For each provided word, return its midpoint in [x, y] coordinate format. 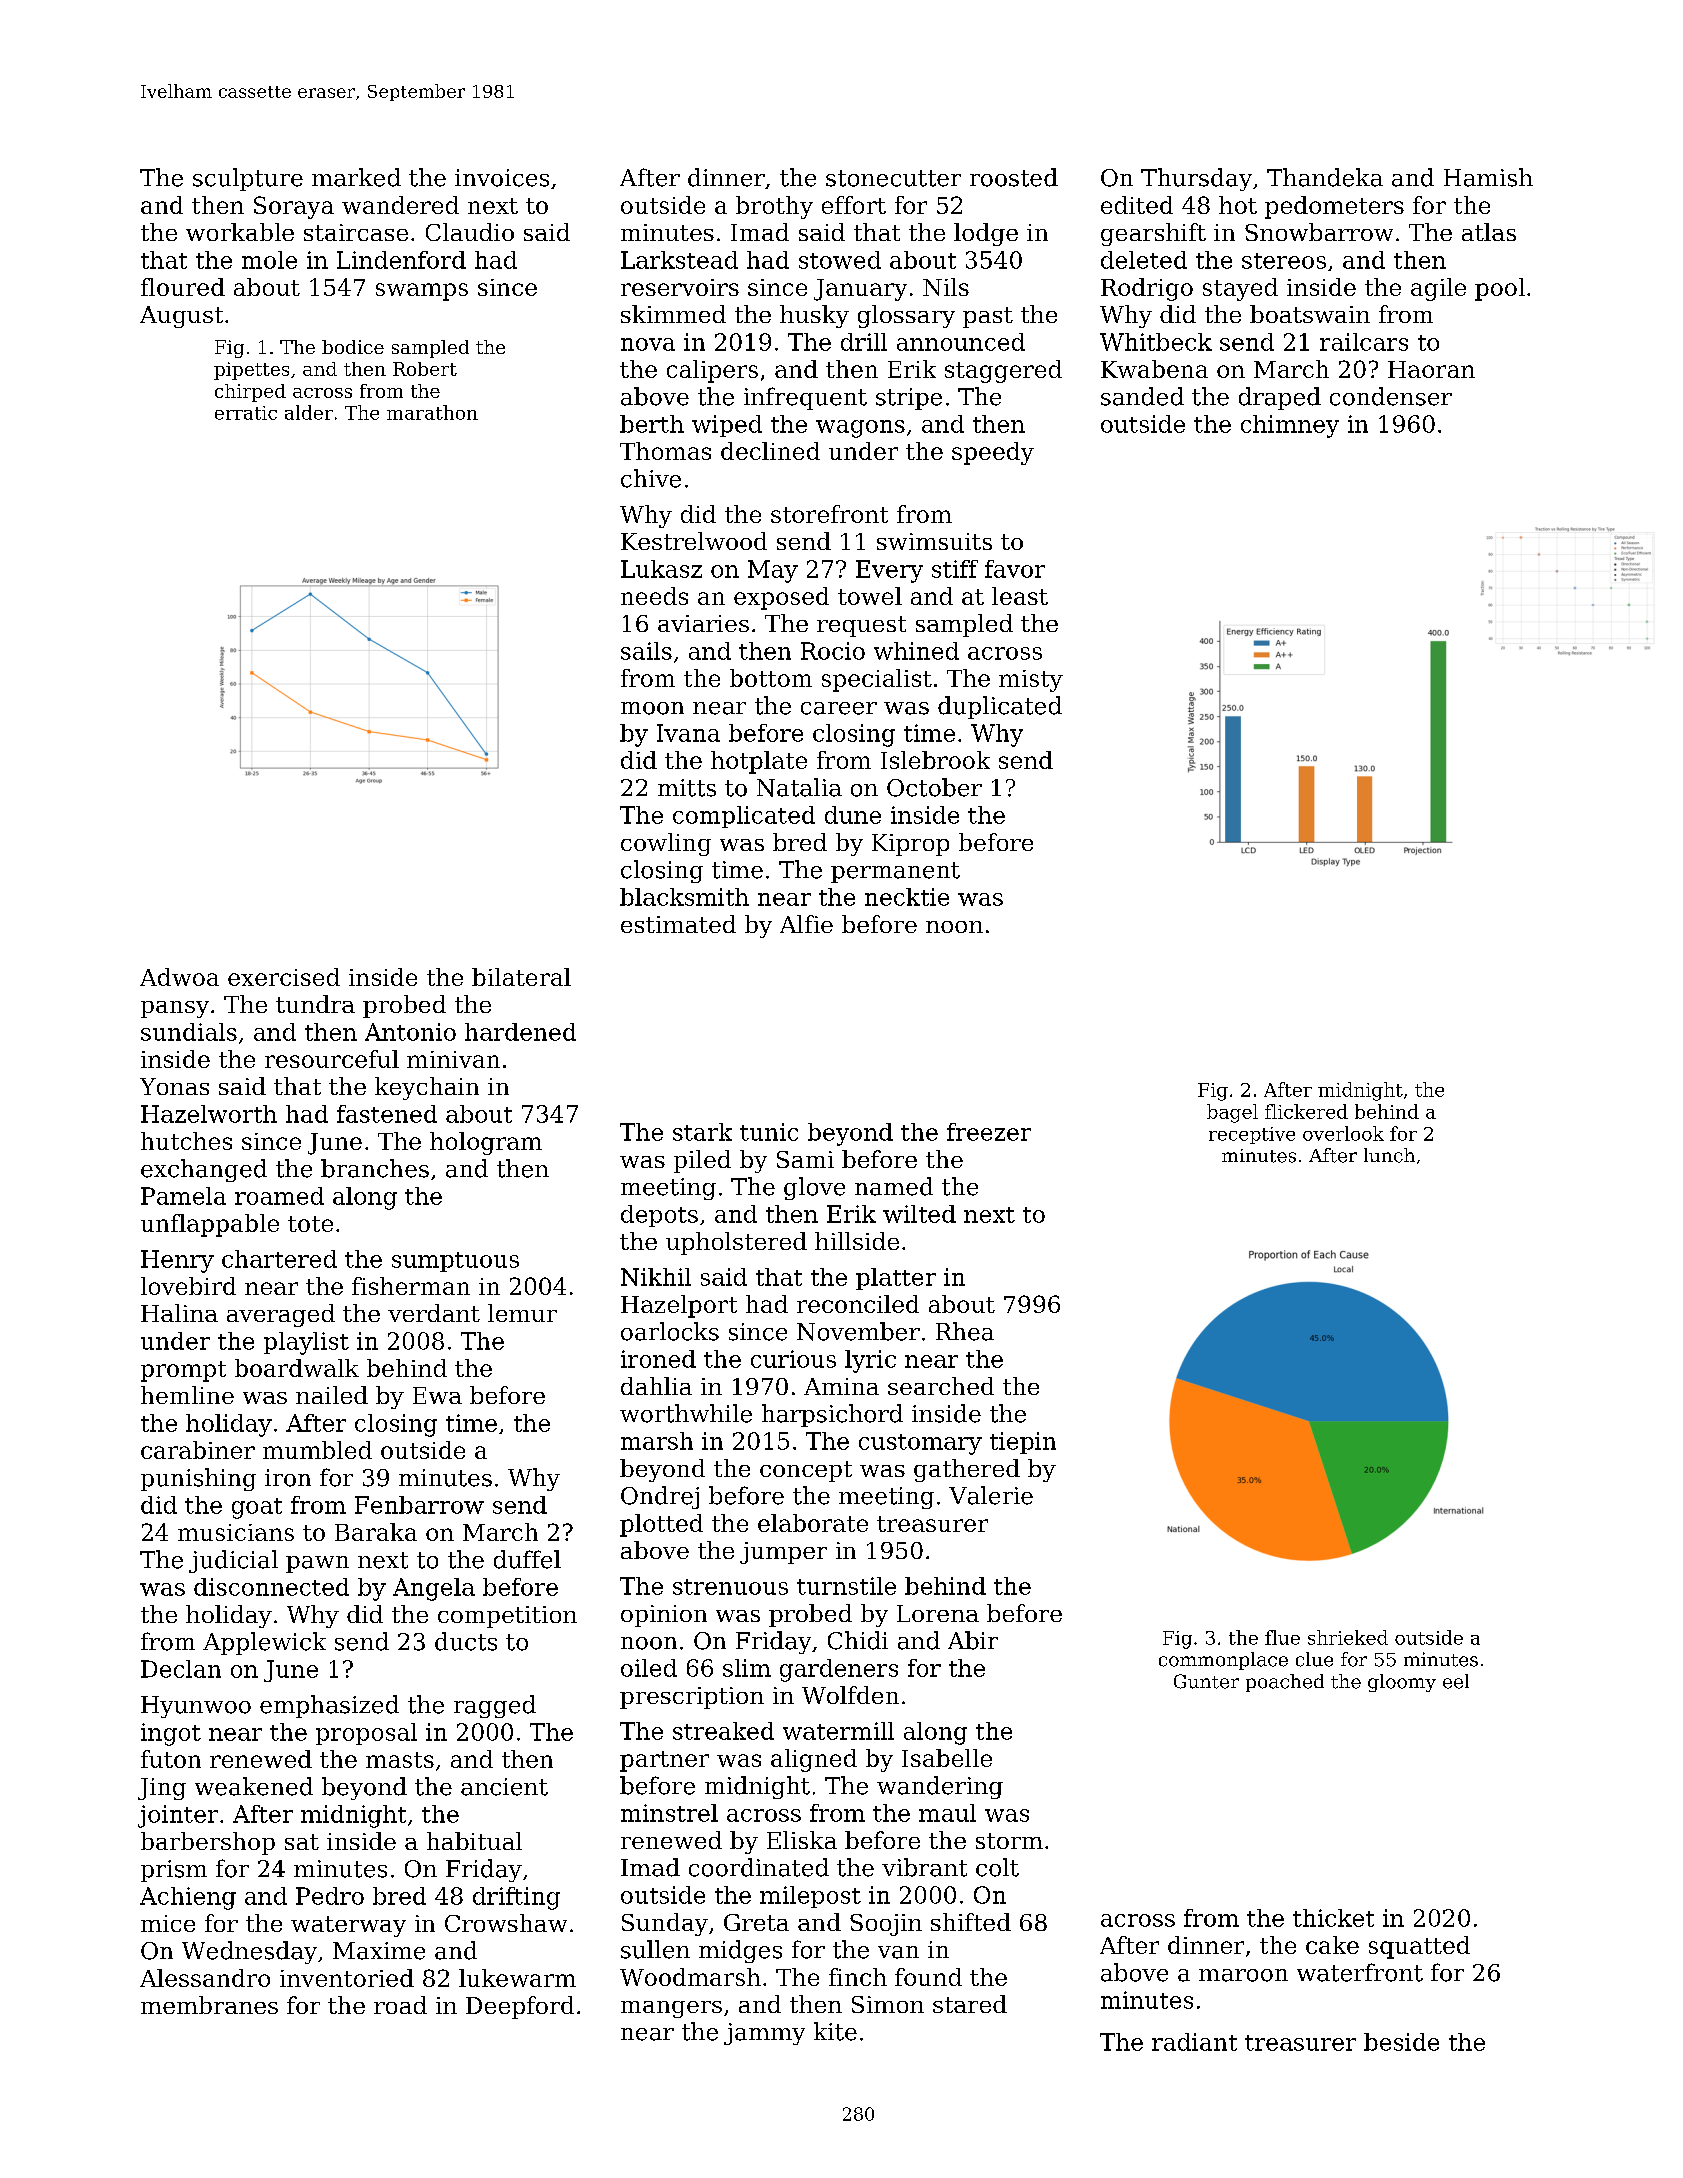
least [1020, 596]
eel [1456, 1681]
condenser [1391, 396]
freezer [989, 1132]
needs [654, 596]
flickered [1306, 1111]
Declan [181, 1669]
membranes [209, 2005]
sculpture [248, 179]
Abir [973, 1640]
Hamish [1488, 177]
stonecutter [893, 178]
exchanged [204, 1170]
